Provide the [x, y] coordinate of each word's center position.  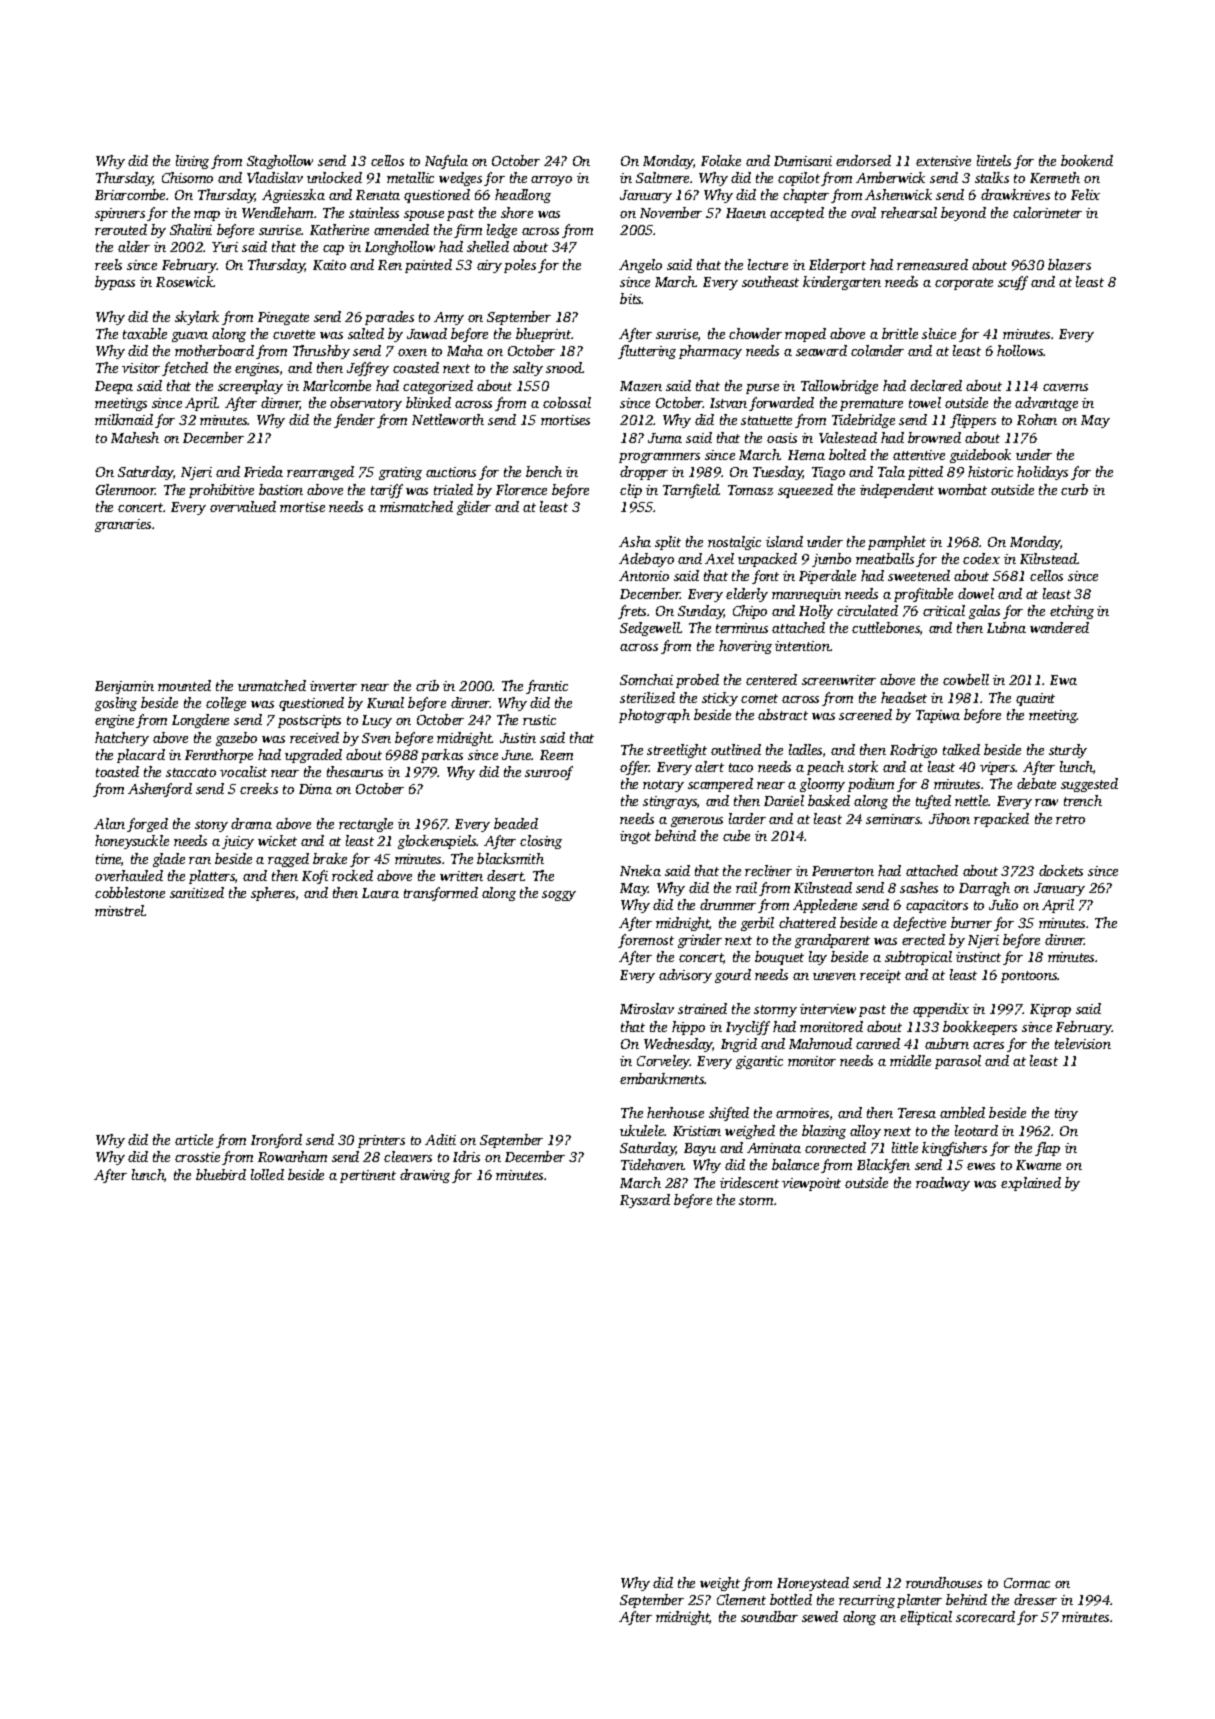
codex [981, 558]
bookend [1087, 160]
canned [878, 1043]
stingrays [670, 802]
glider [474, 508]
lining [192, 162]
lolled [267, 1174]
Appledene [825, 906]
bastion [281, 489]
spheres [273, 894]
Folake [721, 160]
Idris [466, 1156]
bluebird [221, 1174]
